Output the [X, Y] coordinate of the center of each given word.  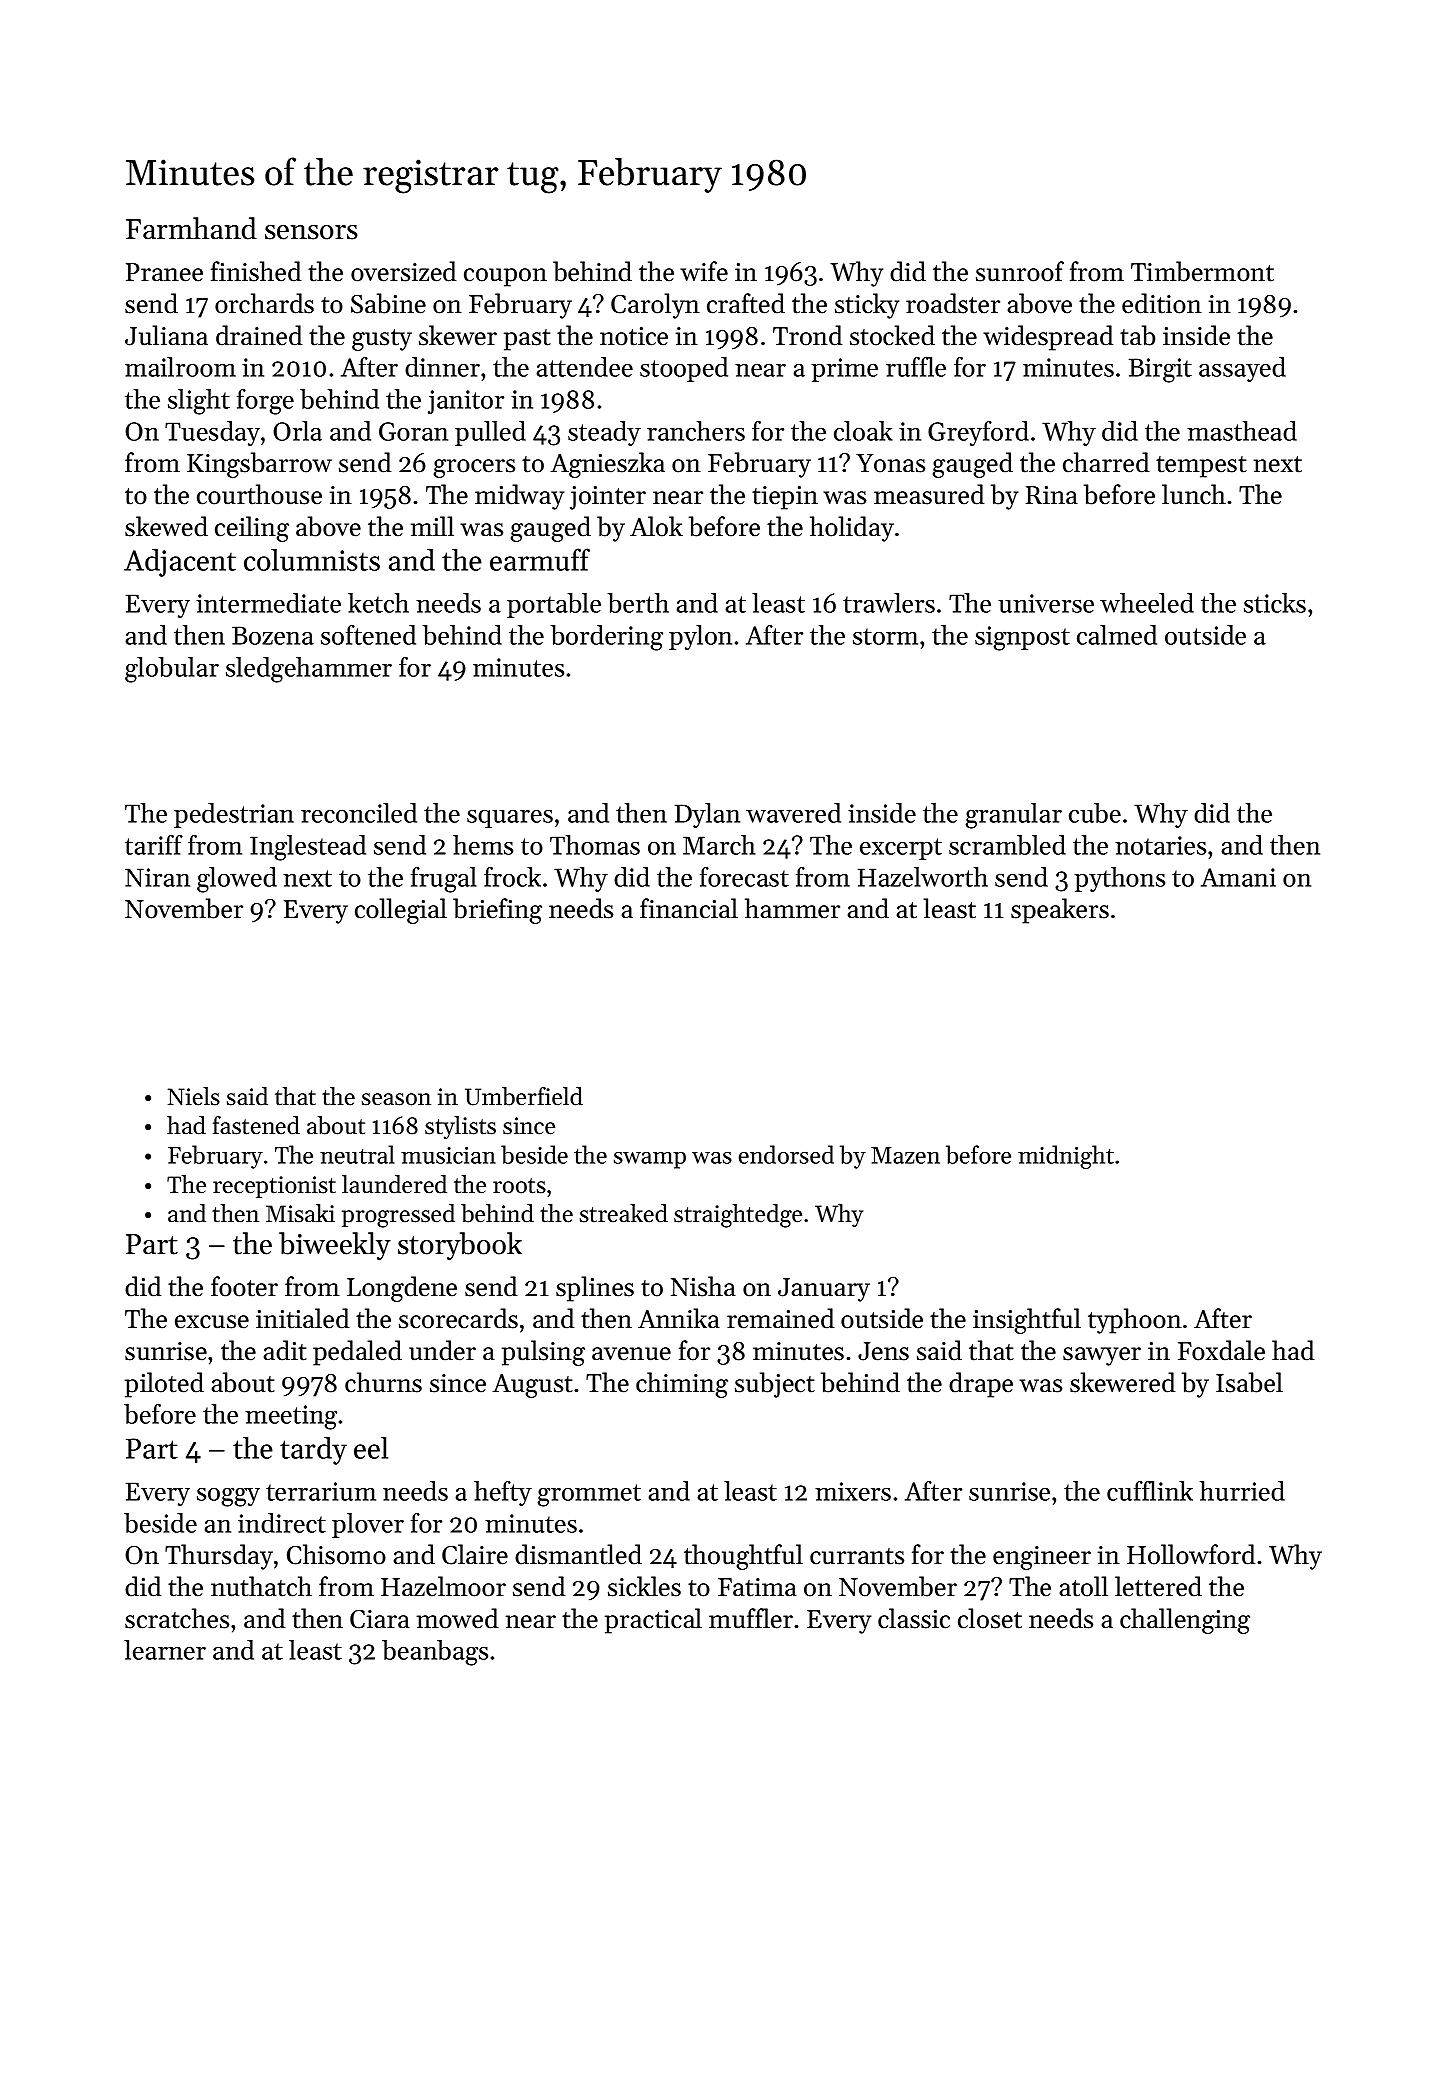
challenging [1185, 1621]
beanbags [435, 1653]
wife [704, 271]
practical [653, 1621]
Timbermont [1202, 271]
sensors [311, 232]
